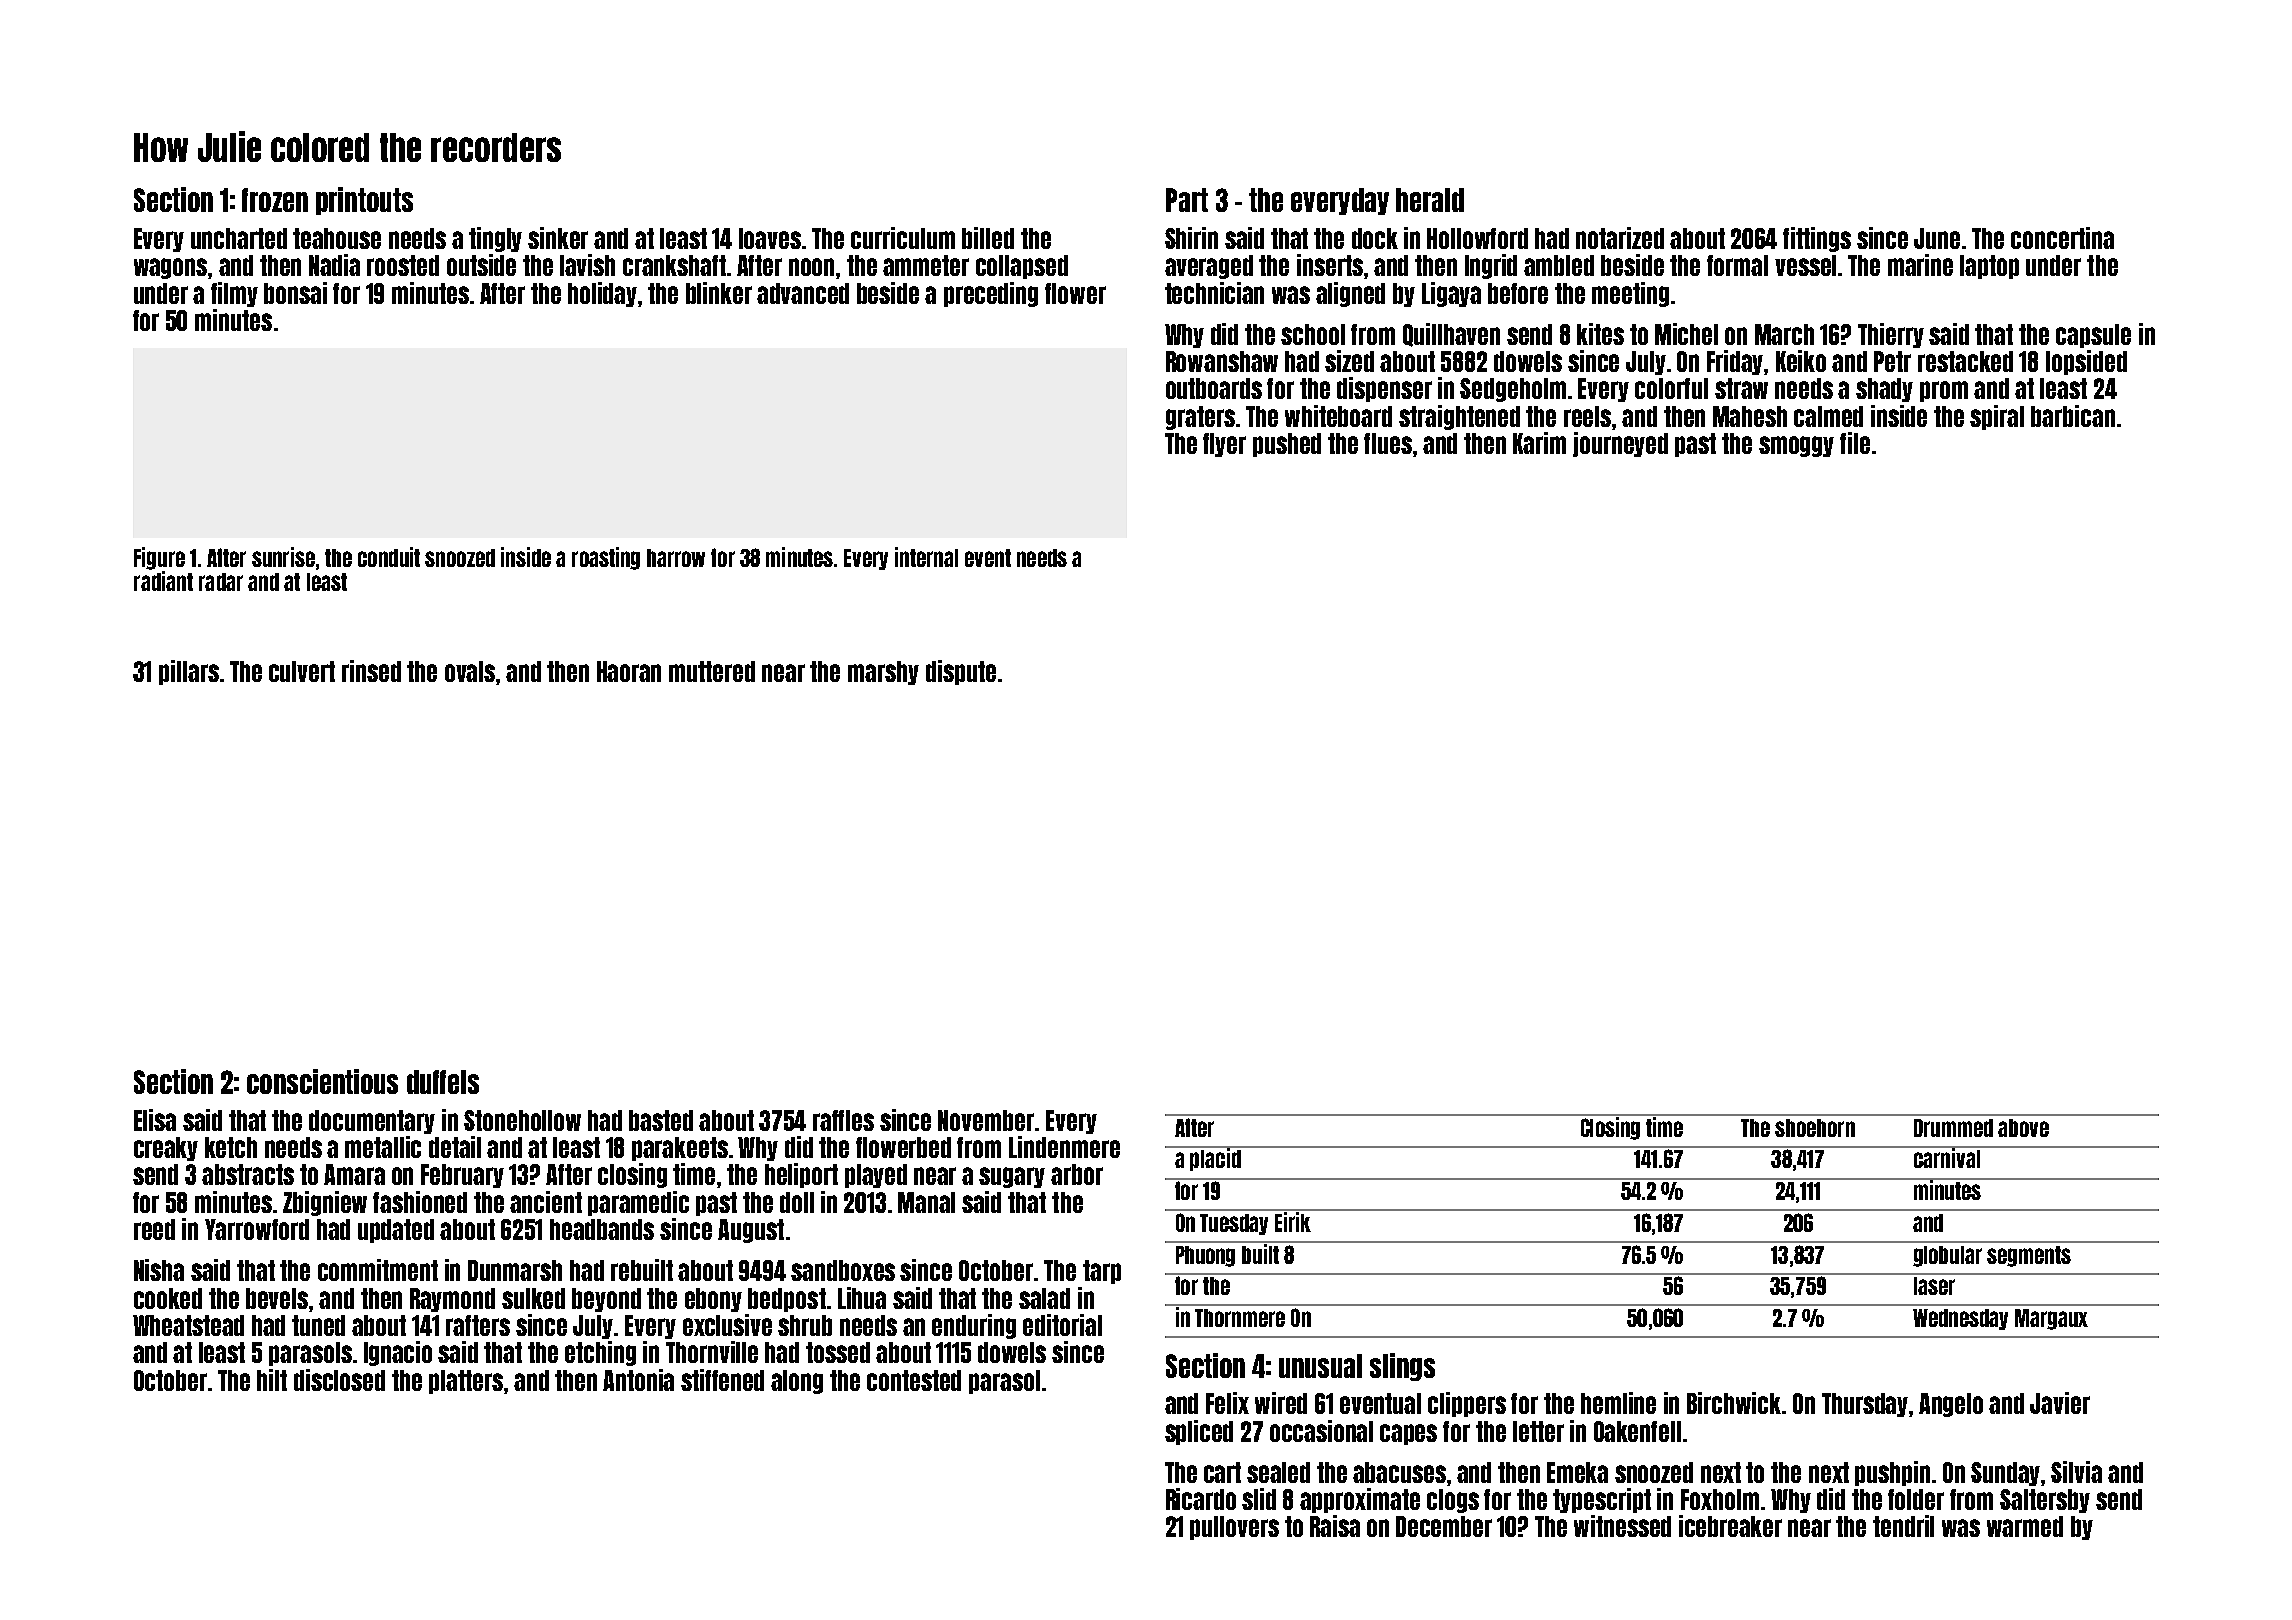 Image resolution: width=2292 pixels, height=1620 pixels. What do you see at coordinates (1801, 361) in the document?
I see `Keiko` at bounding box center [1801, 361].
